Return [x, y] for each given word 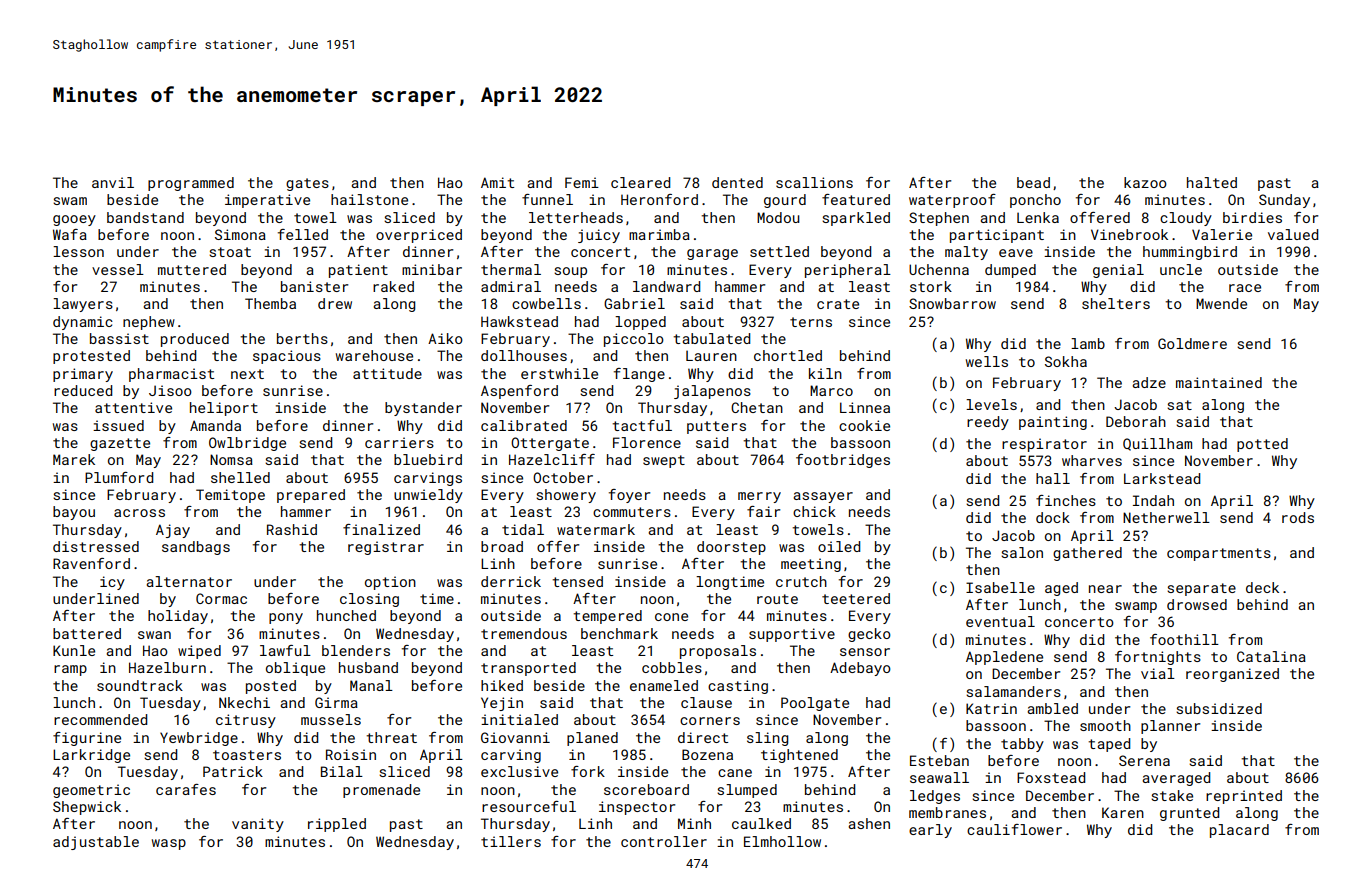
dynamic [83, 323]
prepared [311, 496]
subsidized [1219, 708]
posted [271, 687]
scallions [814, 182]
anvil [113, 182]
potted [1262, 445]
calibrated [524, 425]
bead [1033, 182]
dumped [1010, 271]
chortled [788, 355]
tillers [511, 841]
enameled [664, 685]
